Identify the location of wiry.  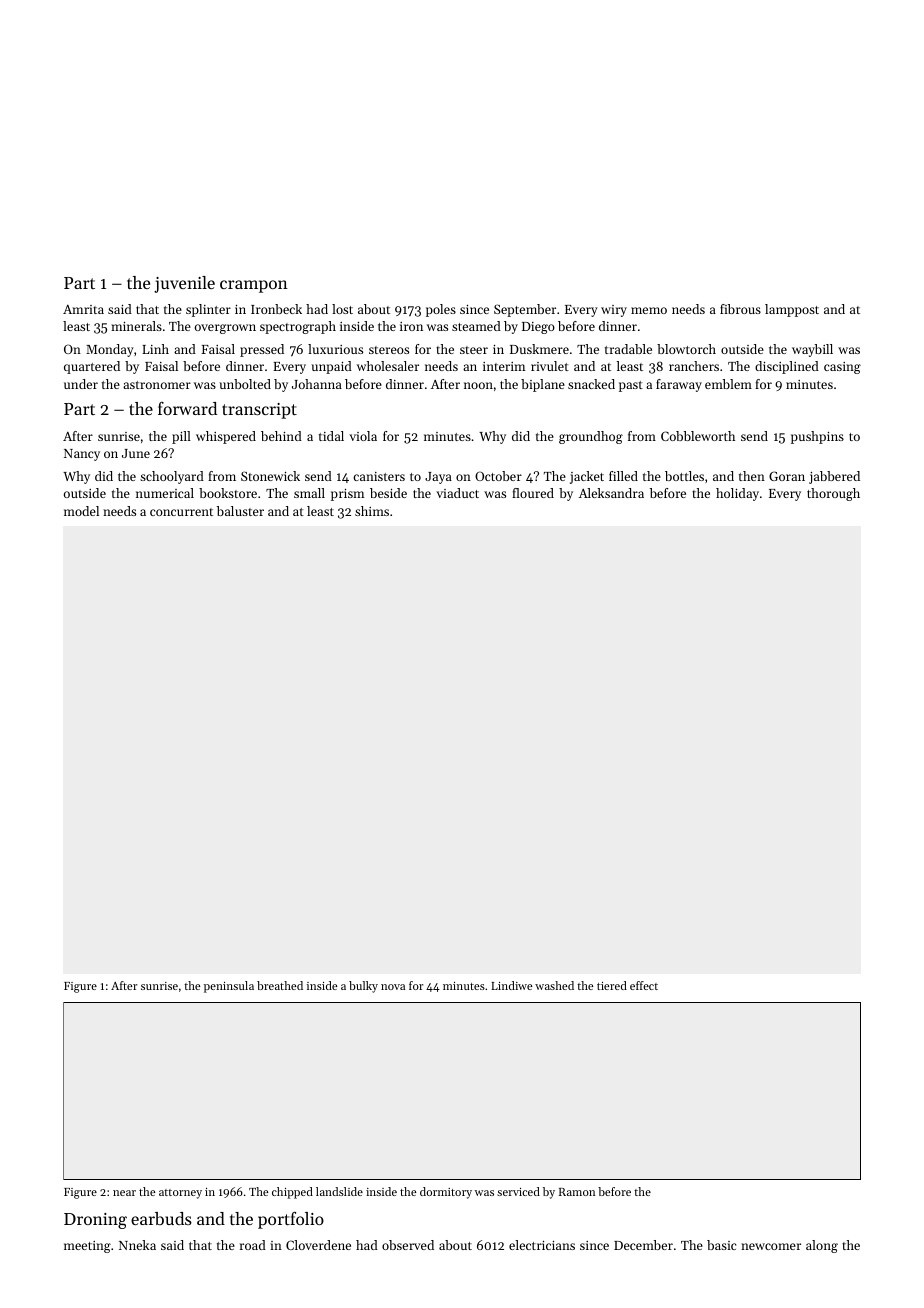
(614, 311).
